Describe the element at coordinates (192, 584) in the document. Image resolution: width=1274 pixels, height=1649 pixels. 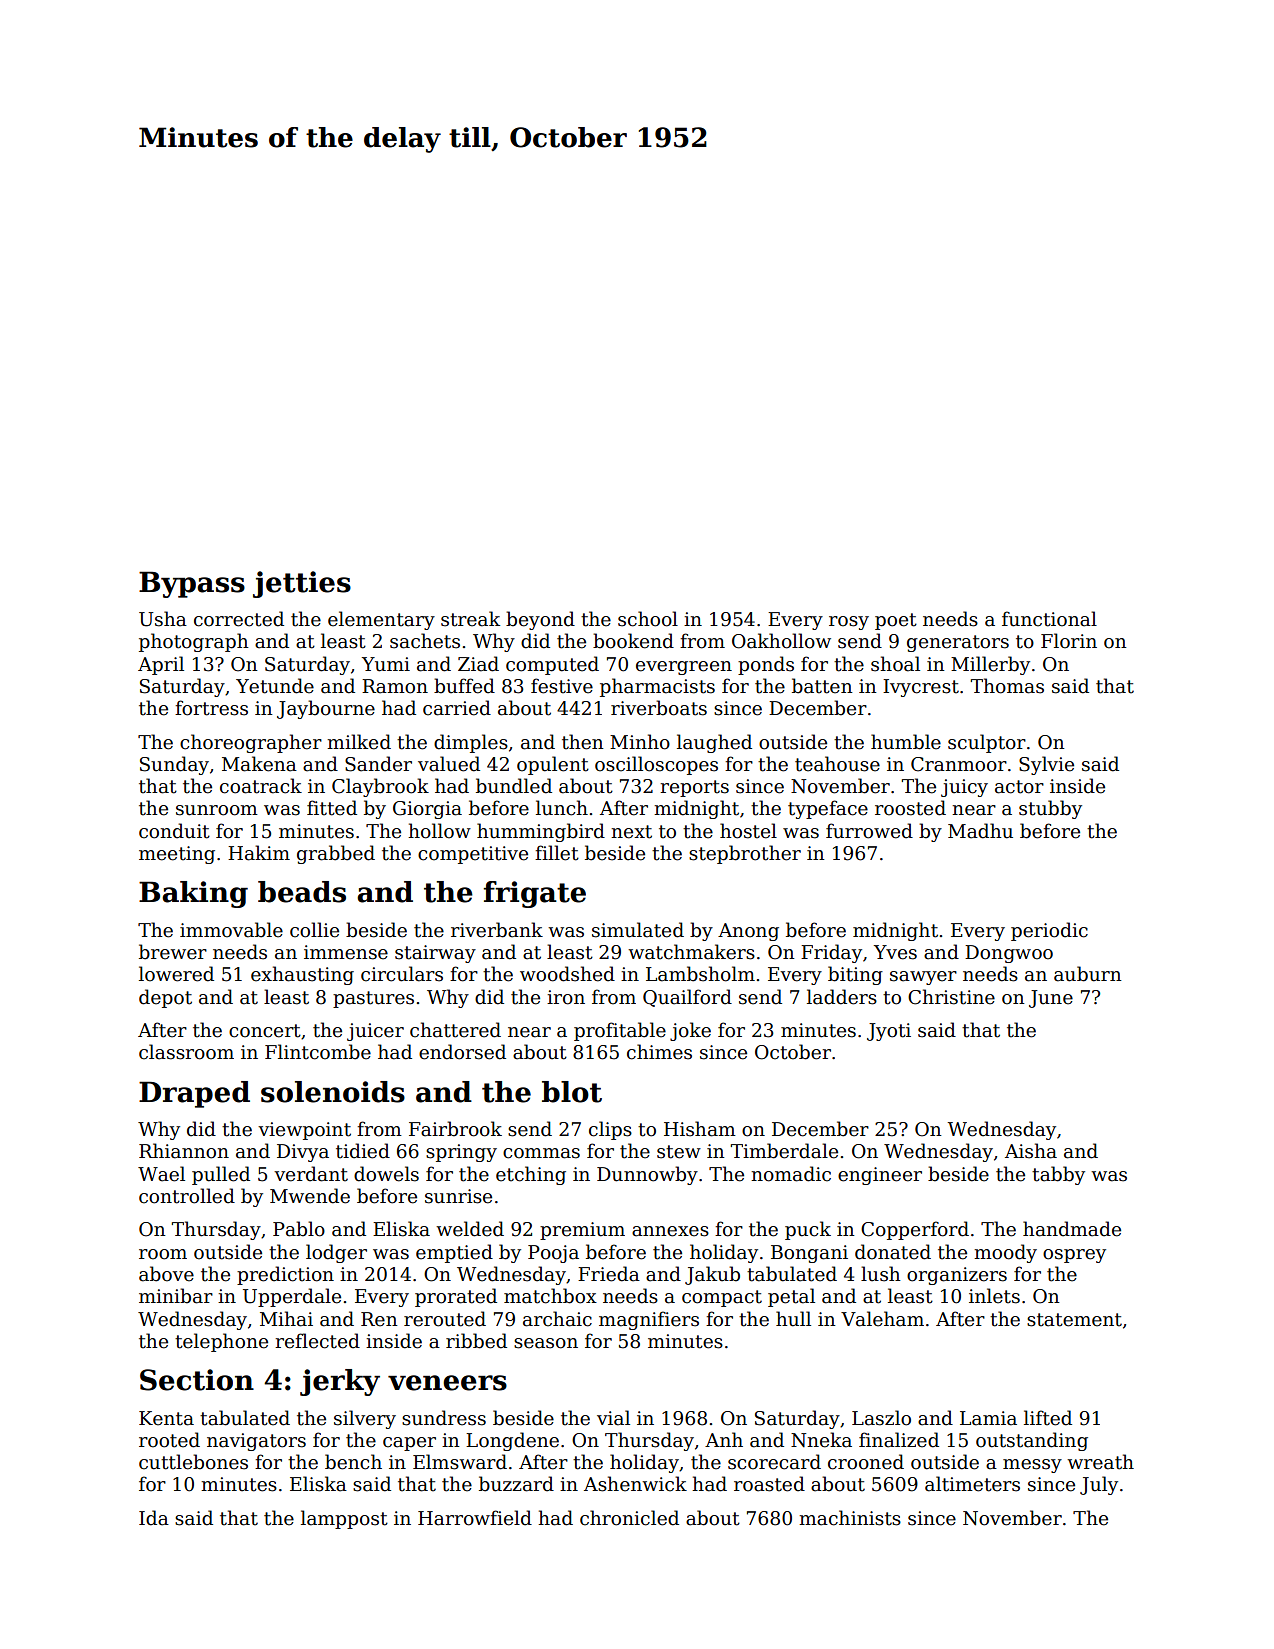
I see `Bypass` at that location.
